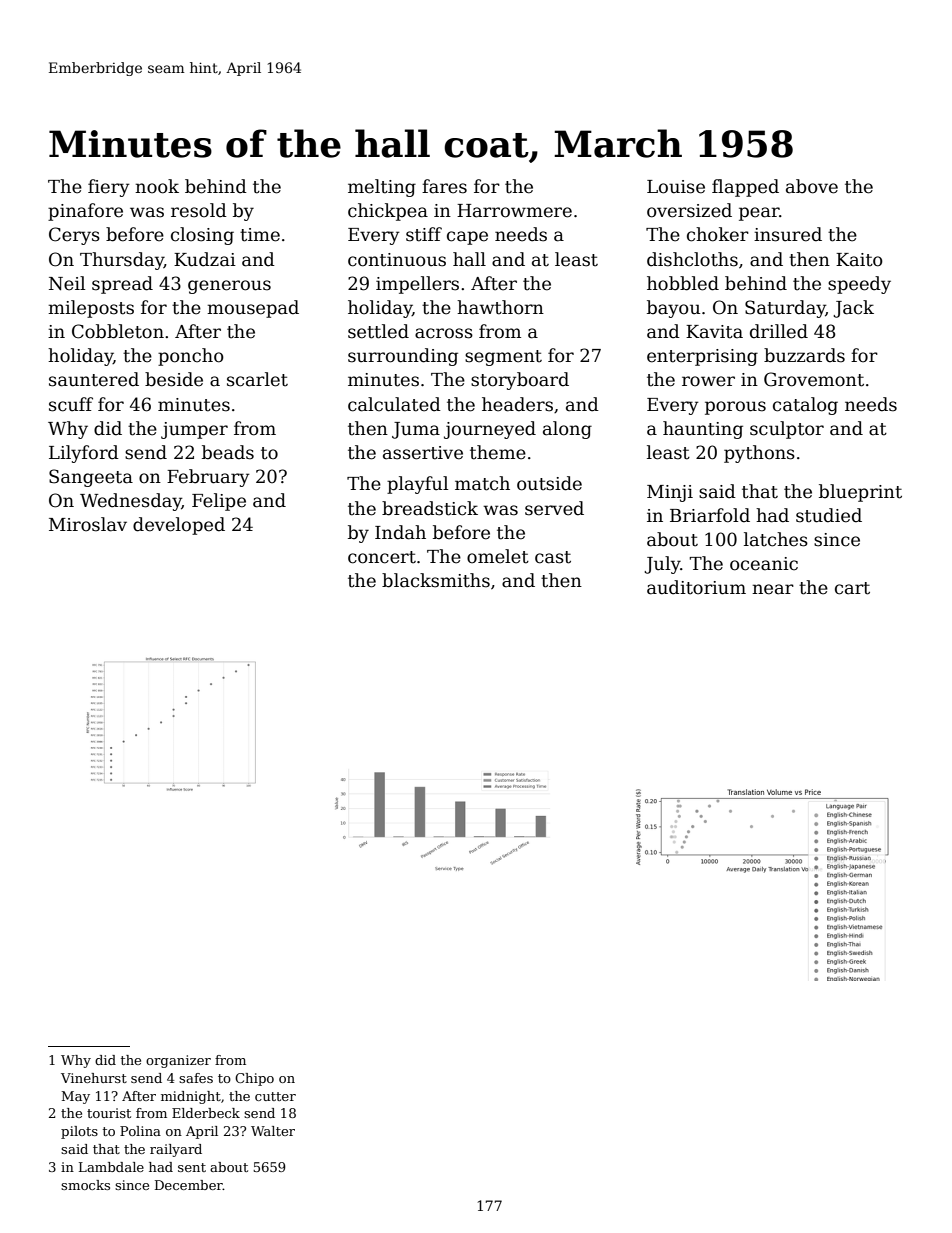 Image resolution: width=952 pixels, height=1233 pixels. I want to click on Polina, so click(140, 1131).
